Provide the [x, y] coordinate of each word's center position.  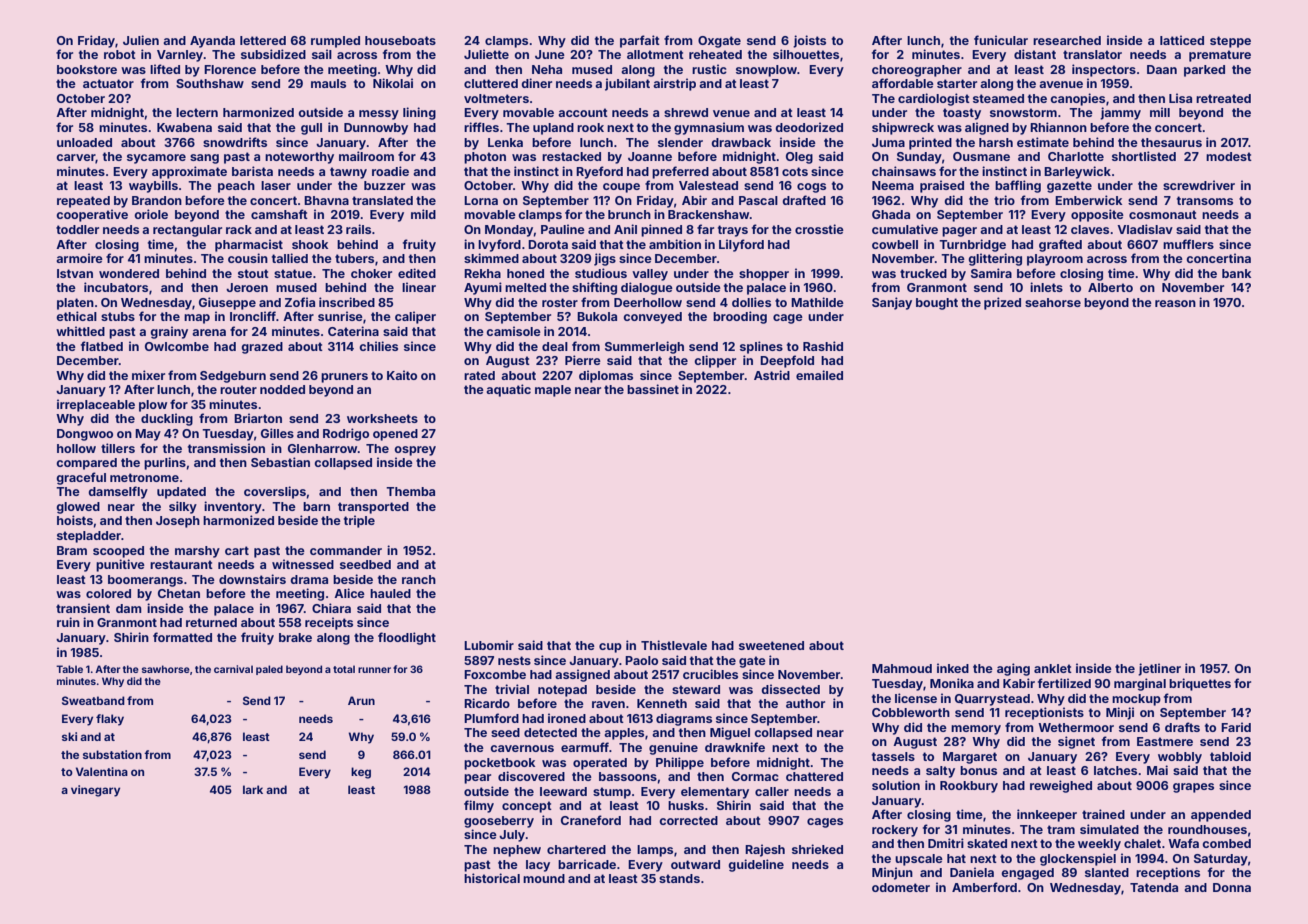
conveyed [652, 318]
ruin [68, 622]
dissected [790, 689]
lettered [263, 40]
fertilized [1064, 683]
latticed [1182, 40]
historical [492, 878]
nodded [282, 389]
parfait [640, 41]
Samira [991, 273]
